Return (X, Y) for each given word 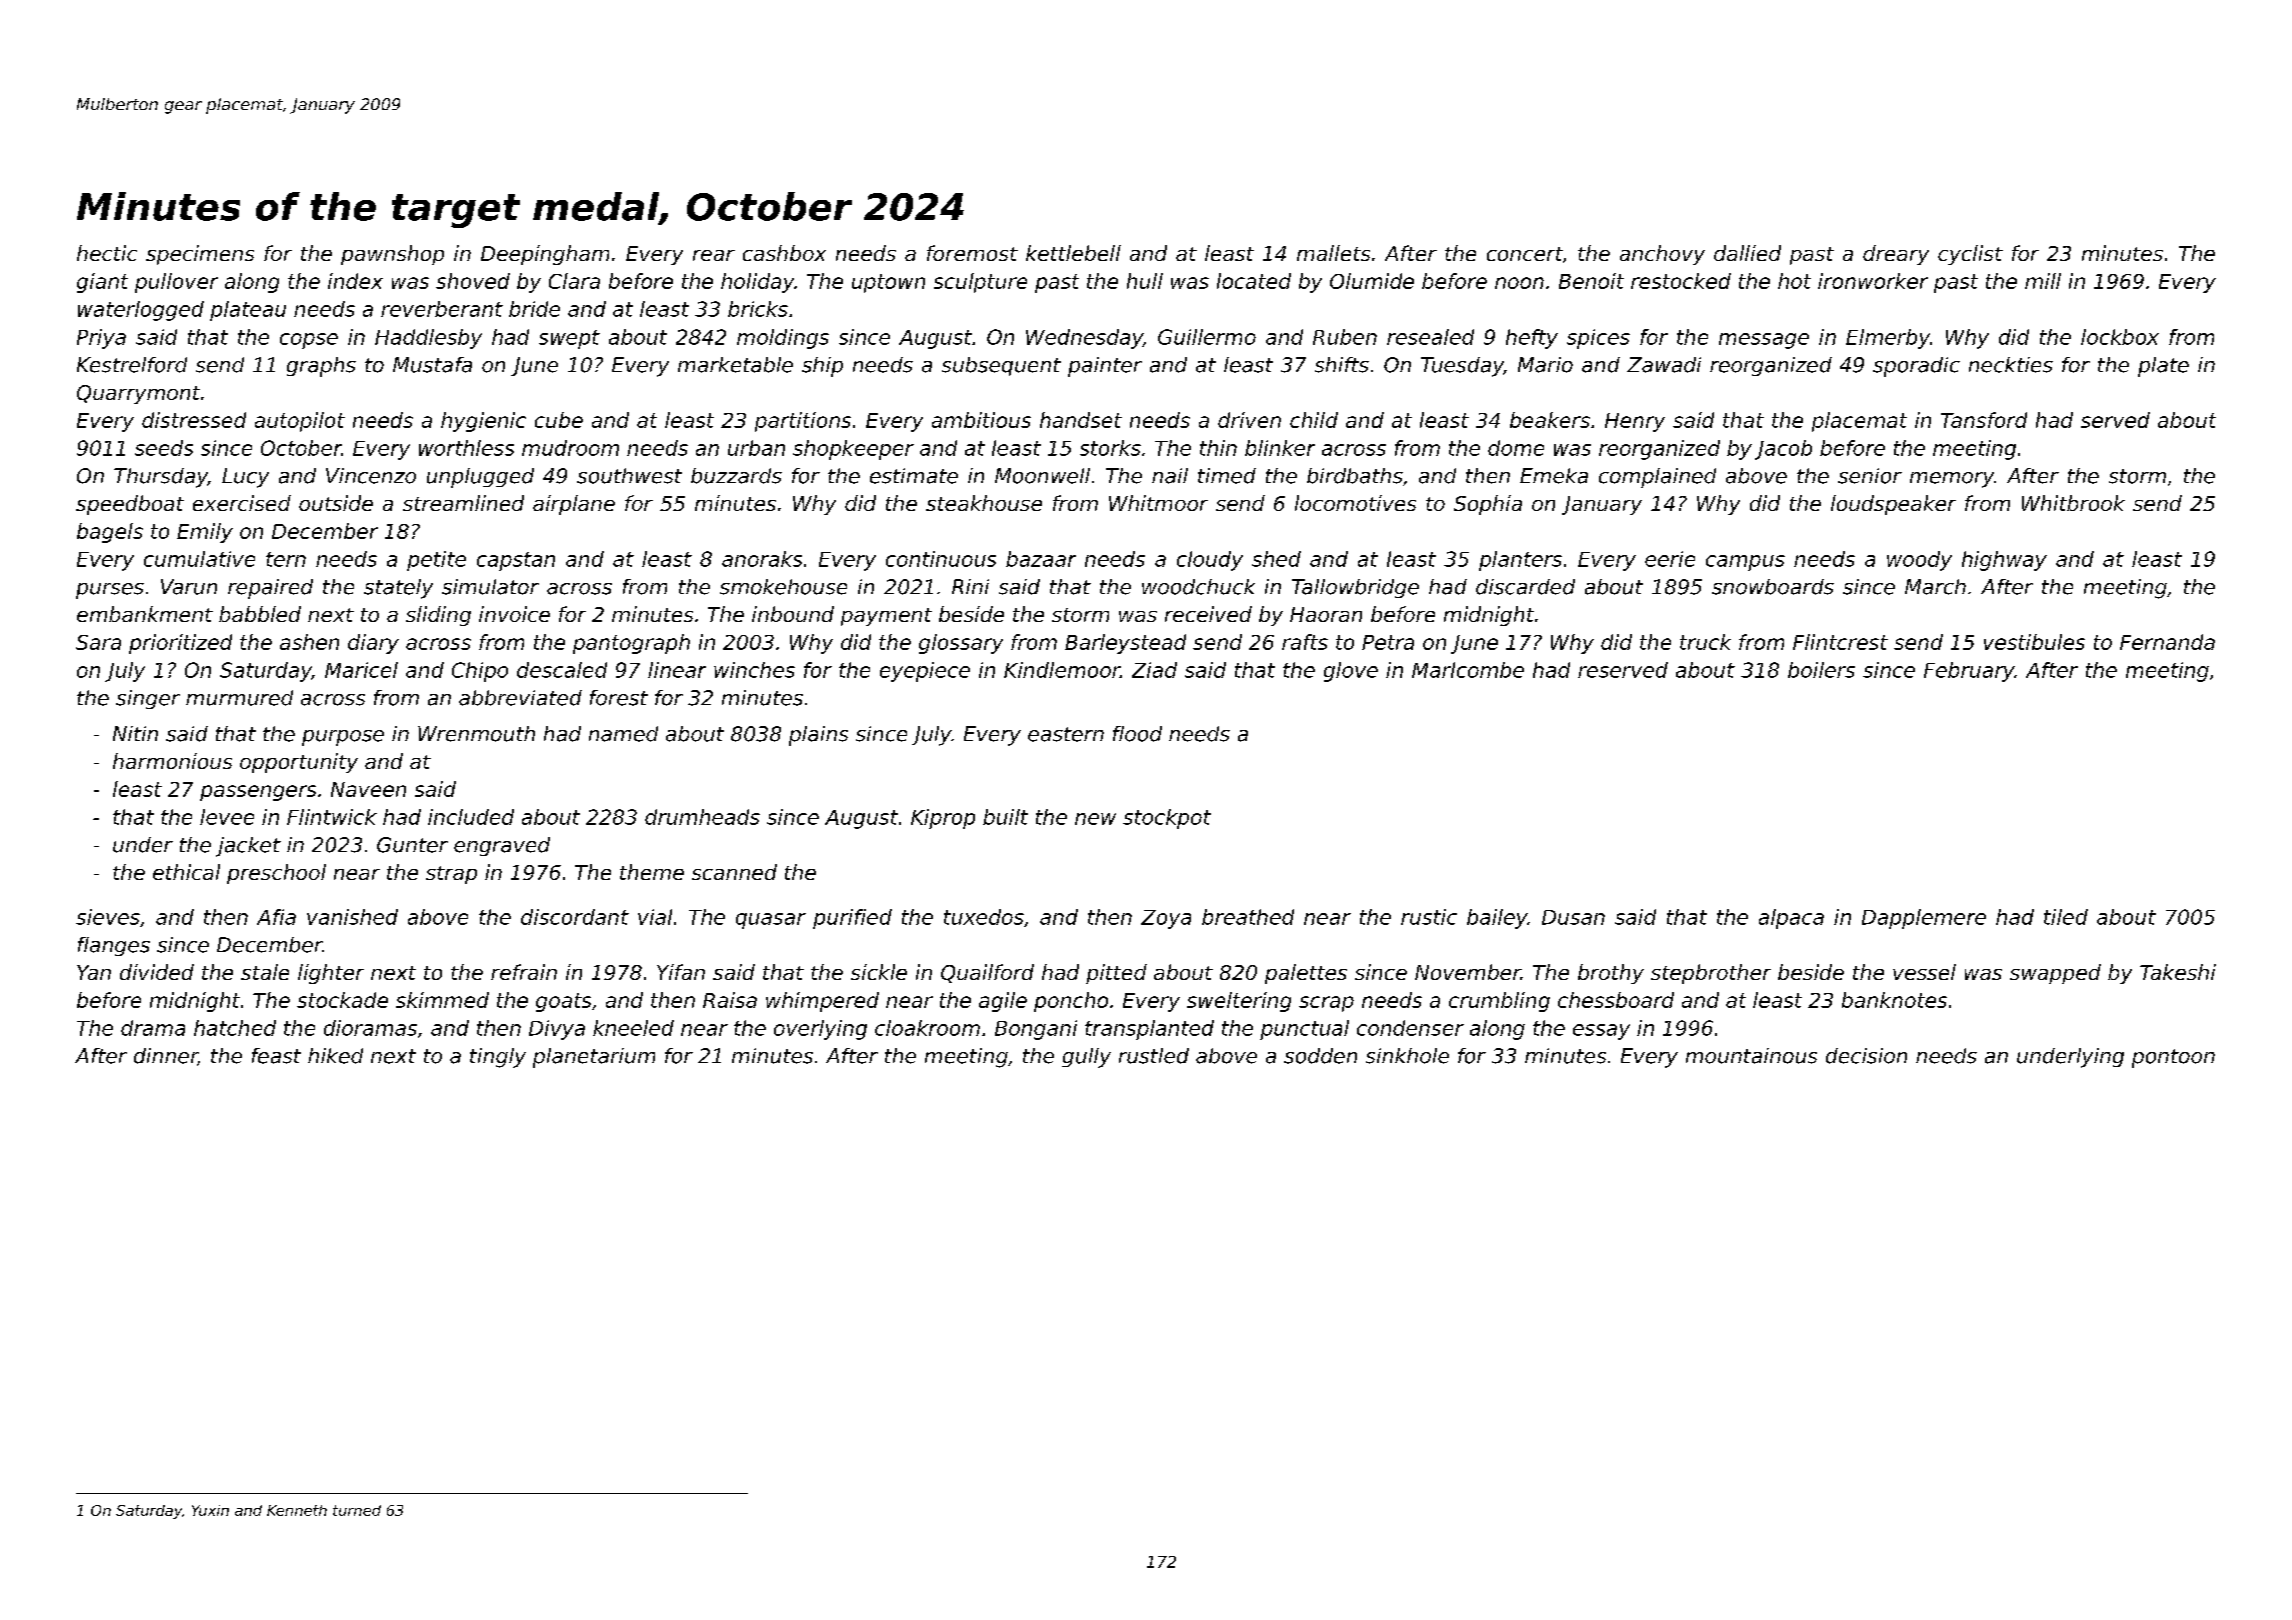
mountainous (1751, 1056)
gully (1086, 1058)
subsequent (1001, 366)
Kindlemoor (1062, 670)
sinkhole (1407, 1056)
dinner (166, 1057)
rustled (1154, 1056)
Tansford (1984, 420)
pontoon (2173, 1058)
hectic (107, 253)
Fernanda (2167, 642)
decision (1866, 1056)
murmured (239, 698)
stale (265, 972)
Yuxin (210, 1510)
